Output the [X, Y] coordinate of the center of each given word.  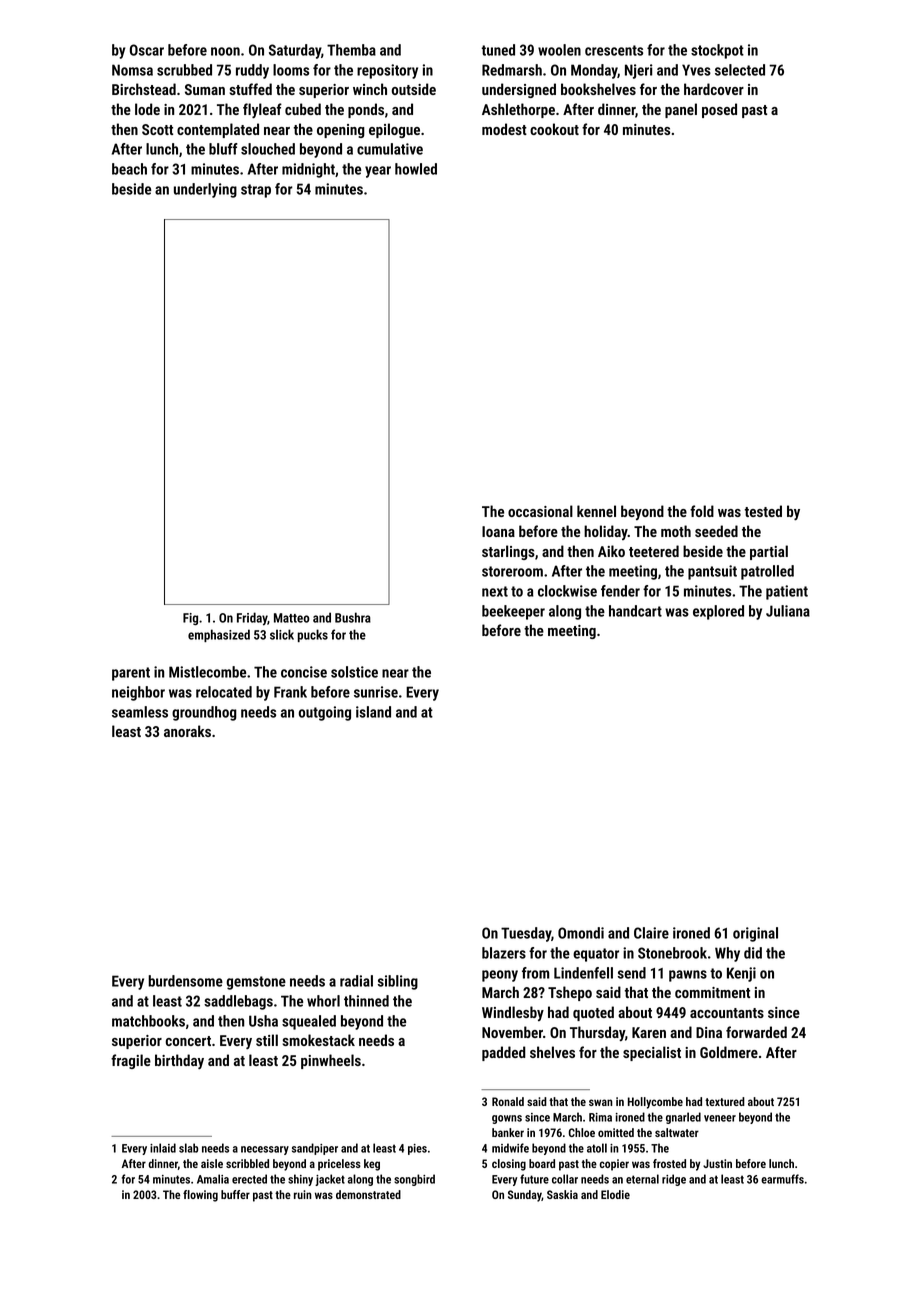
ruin [303, 1194]
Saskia [562, 1194]
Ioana [498, 531]
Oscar [147, 50]
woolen [559, 50]
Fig [190, 619]
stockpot [717, 51]
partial [769, 552]
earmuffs [782, 1179]
